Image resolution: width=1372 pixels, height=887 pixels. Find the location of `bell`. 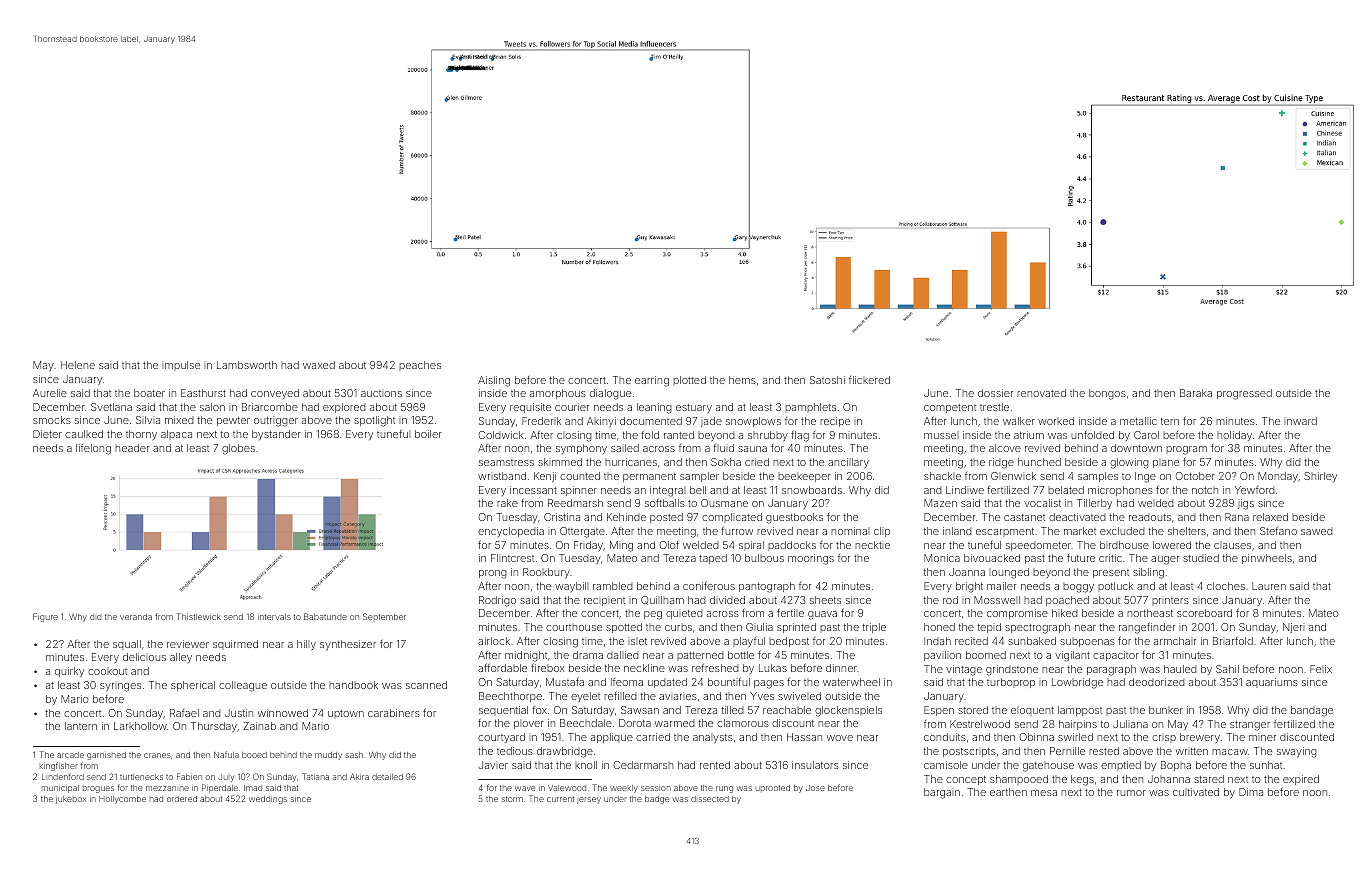

bell is located at coordinates (698, 490).
